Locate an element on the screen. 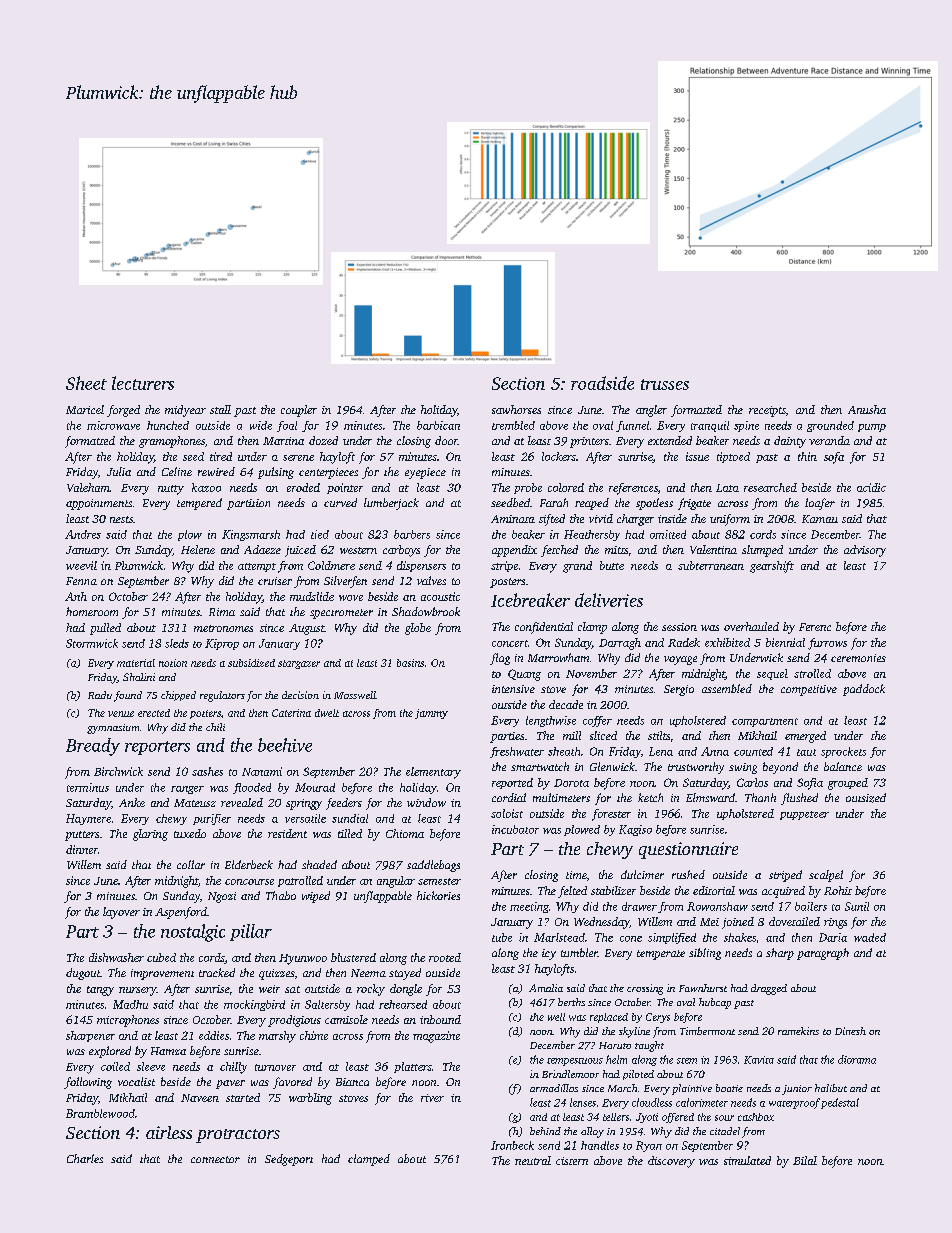 The image size is (952, 1233). dispensers is located at coordinates (421, 566).
